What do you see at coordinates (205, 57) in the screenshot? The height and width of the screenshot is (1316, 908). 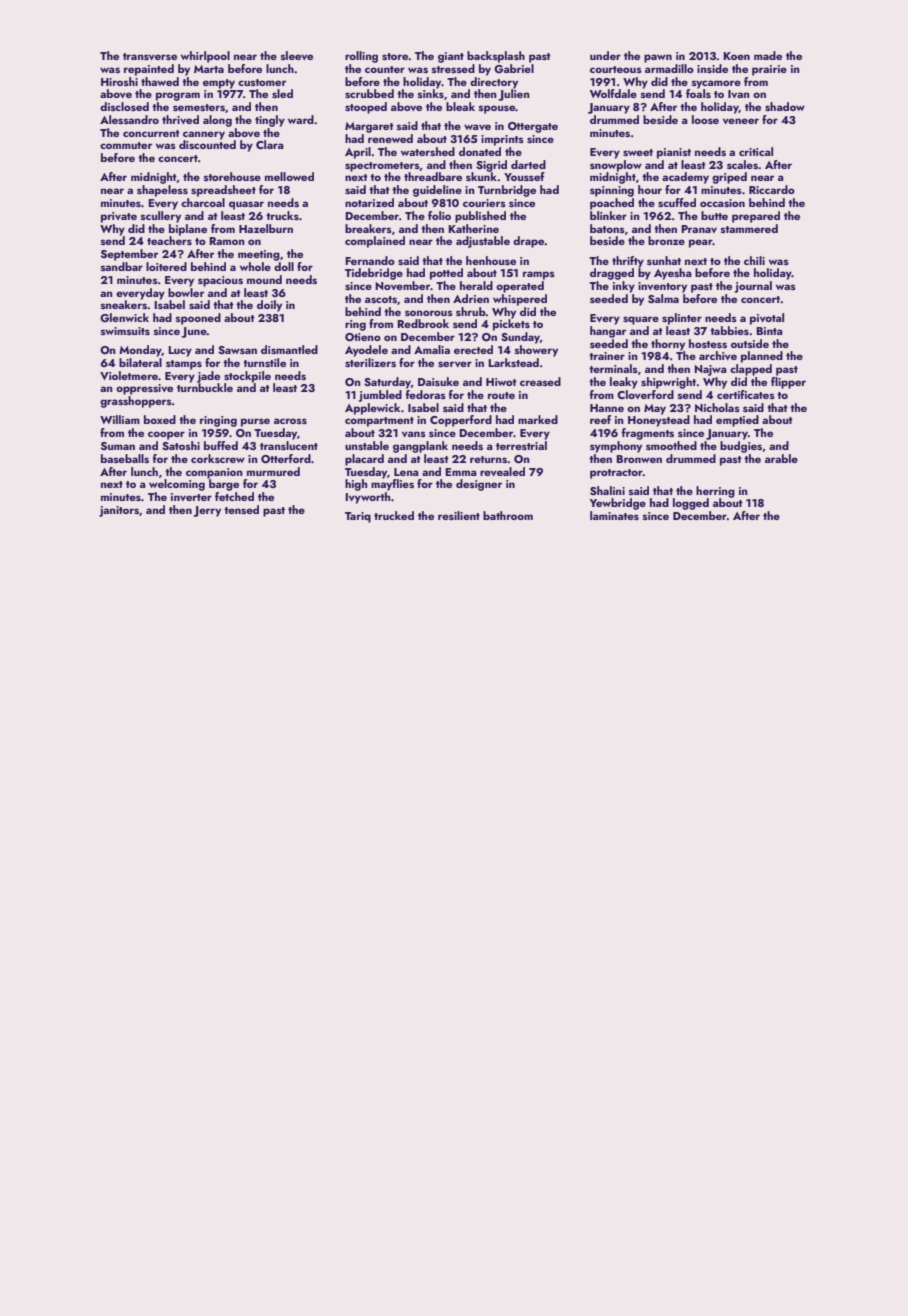 I see `whirlpool` at bounding box center [205, 57].
